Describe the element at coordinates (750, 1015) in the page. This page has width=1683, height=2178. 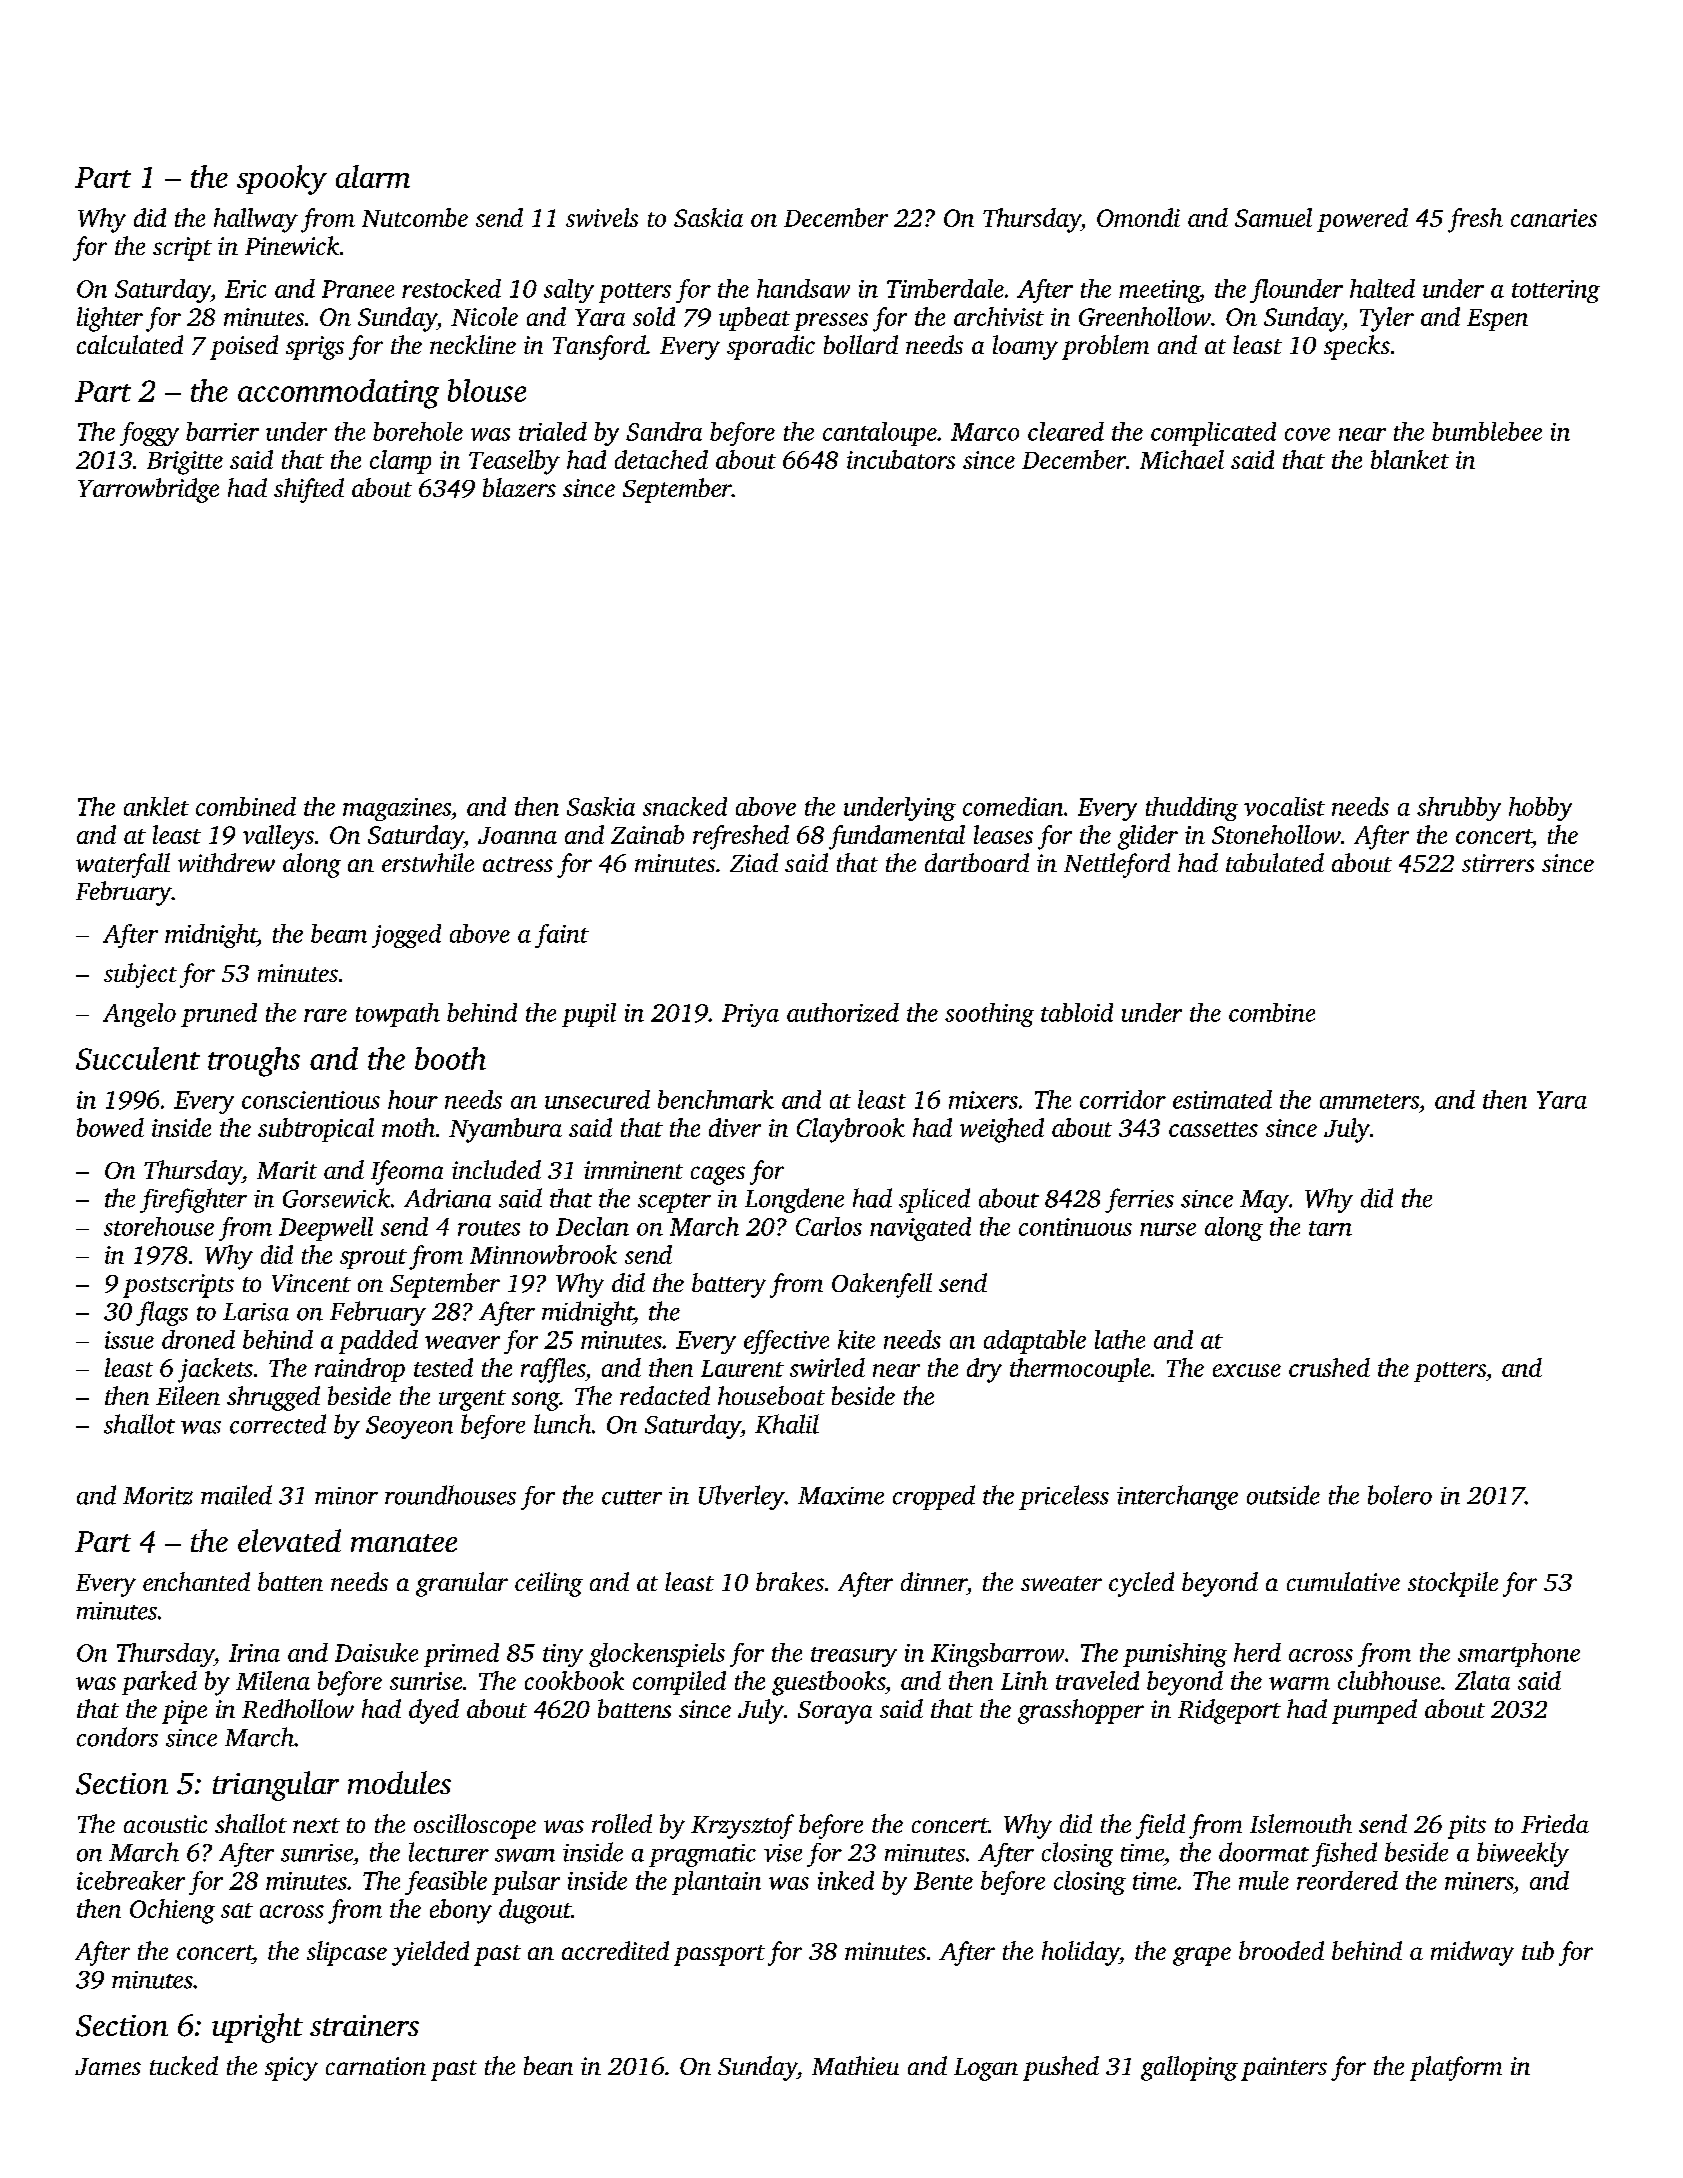
I see `Priya` at that location.
